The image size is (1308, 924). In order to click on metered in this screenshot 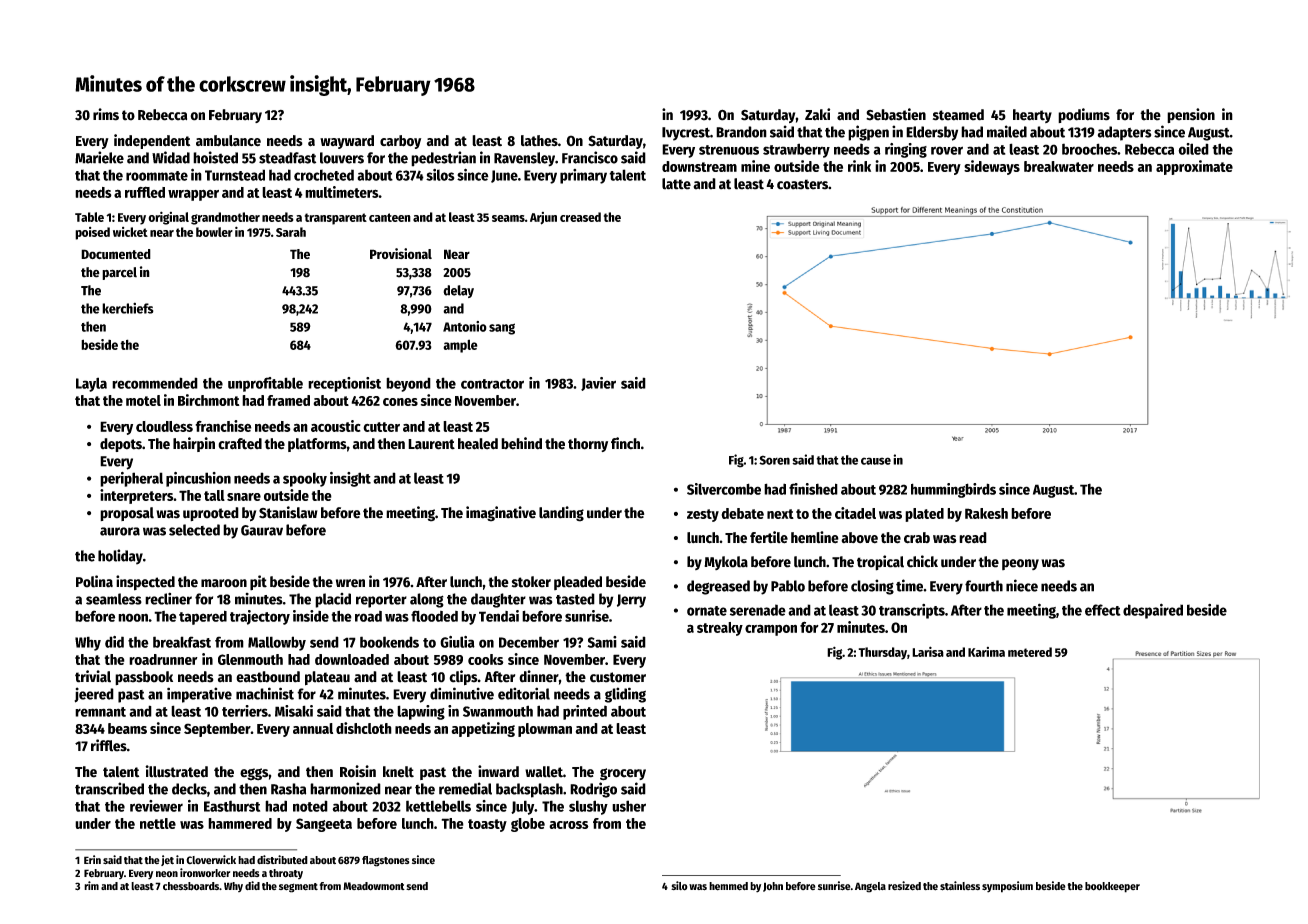, I will do `click(1030, 652)`.
